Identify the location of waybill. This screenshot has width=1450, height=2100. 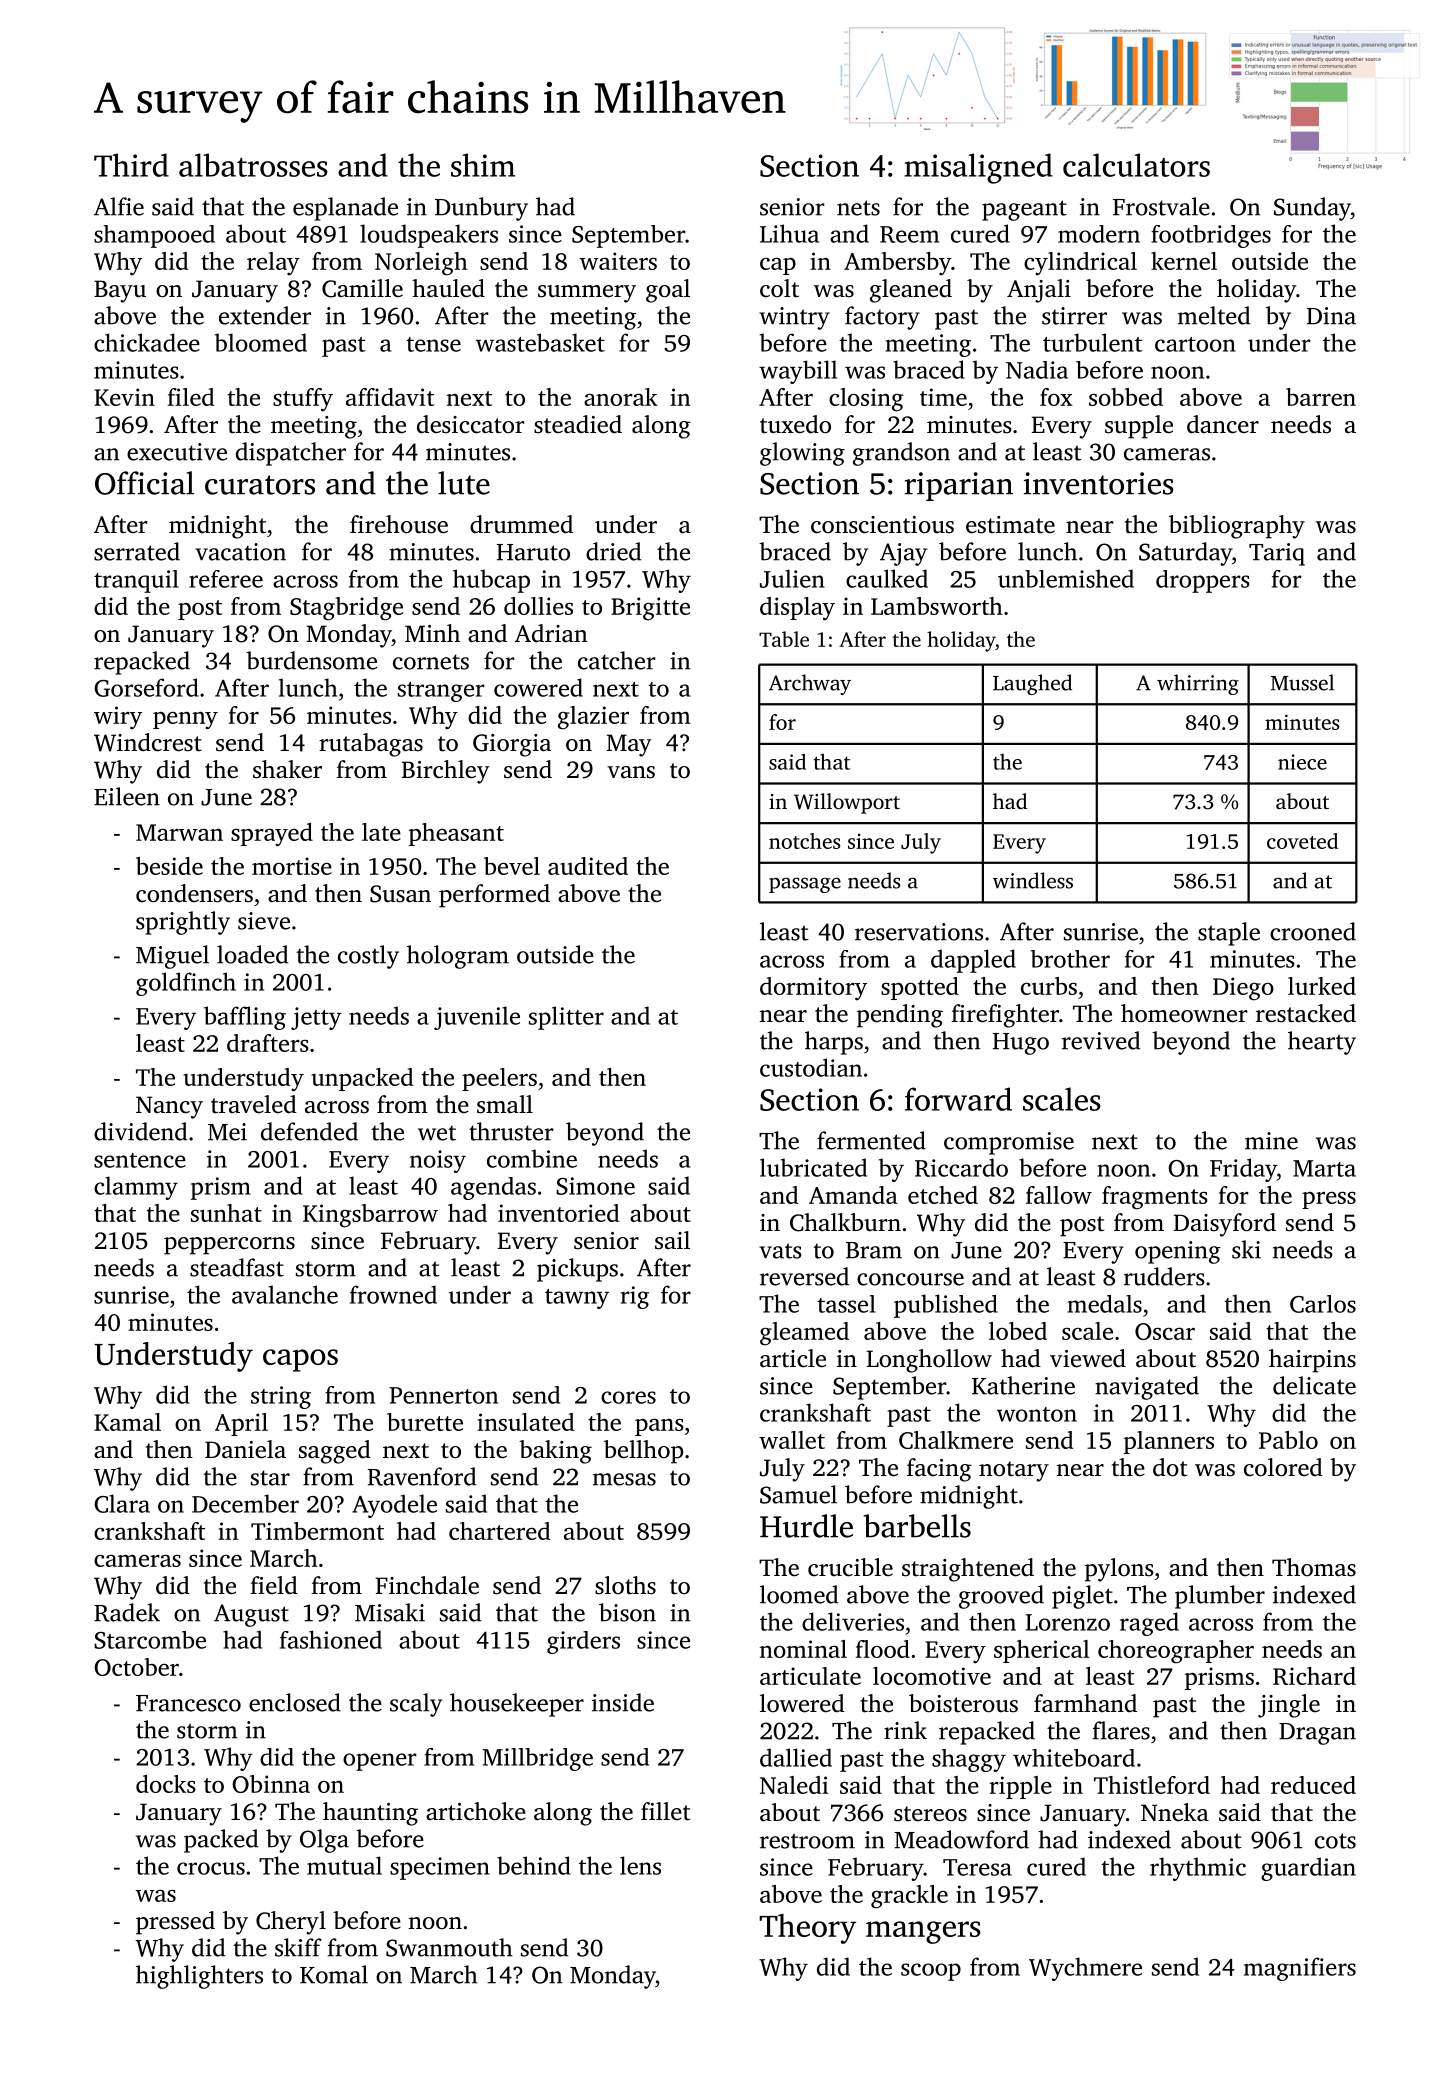
(798, 372).
